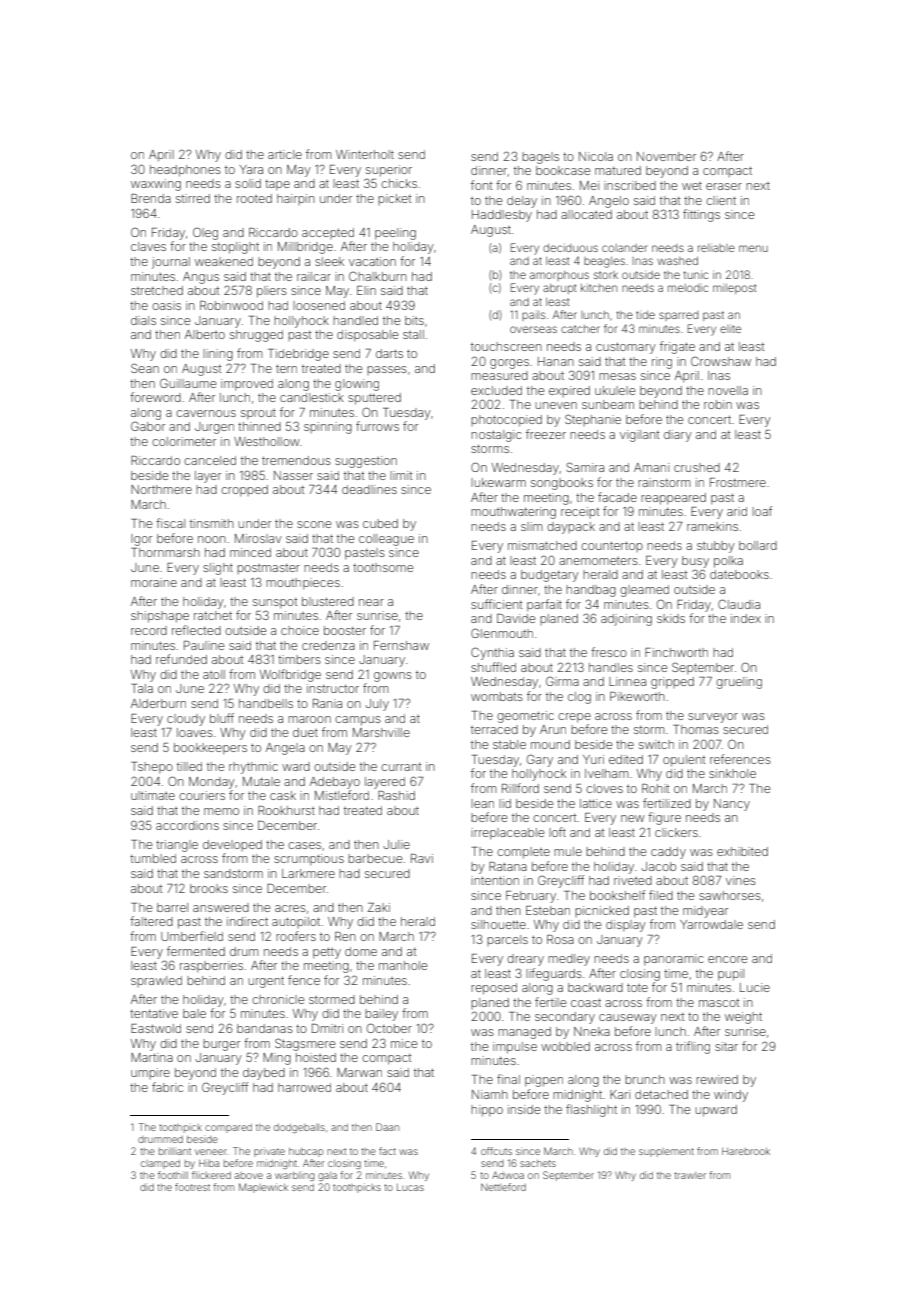  Describe the element at coordinates (185, 171) in the image. I see `headphones` at that location.
